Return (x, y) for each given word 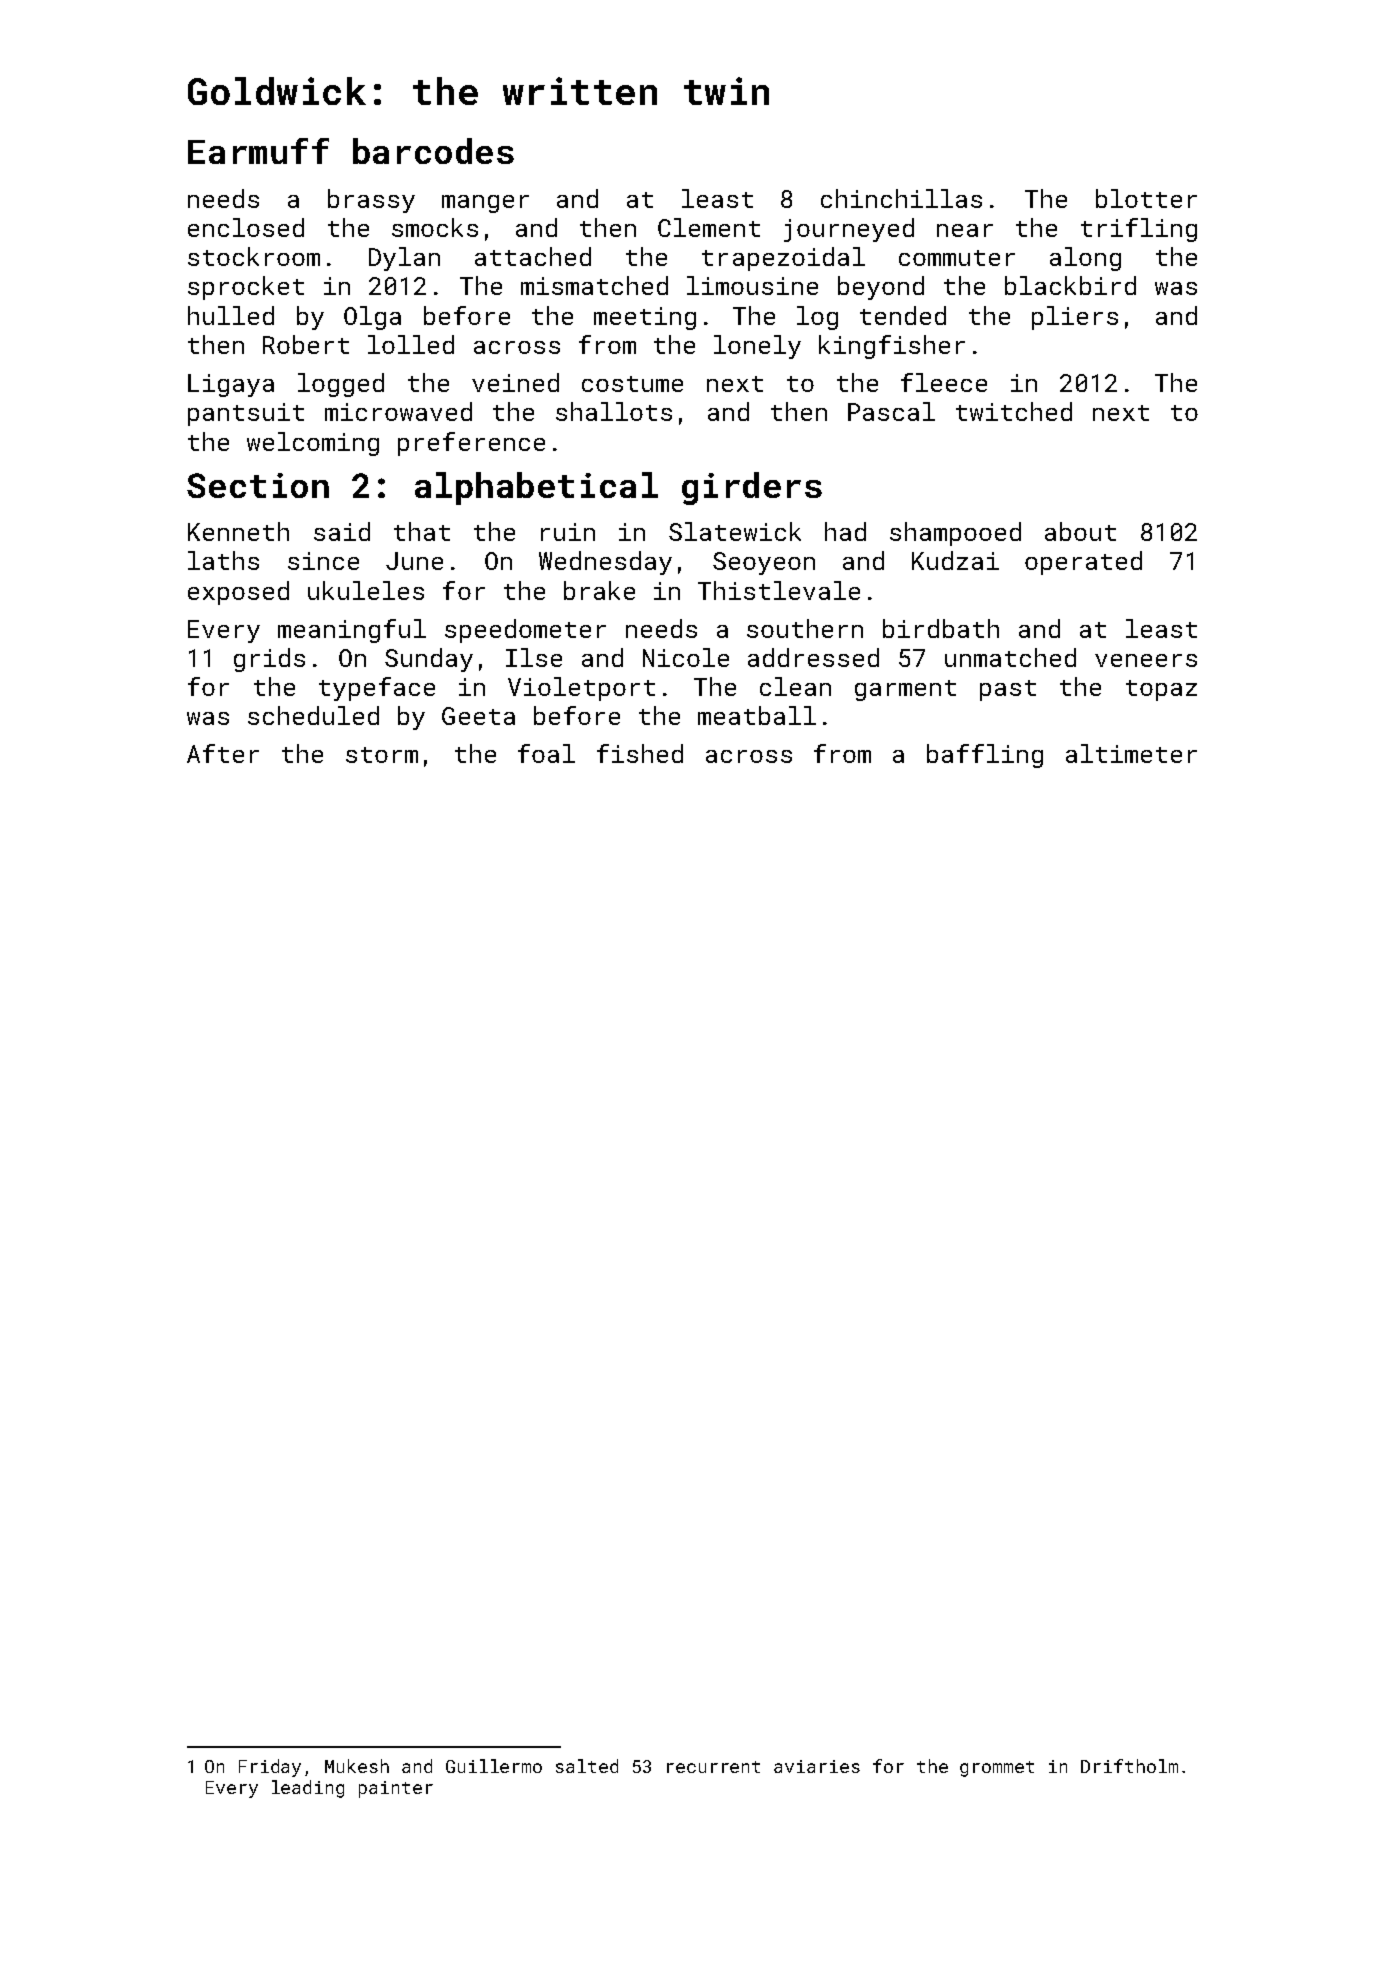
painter (396, 1789)
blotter (1146, 198)
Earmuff (258, 151)
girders (752, 488)
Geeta (478, 716)
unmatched (1010, 657)
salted (587, 1766)
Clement (709, 227)
